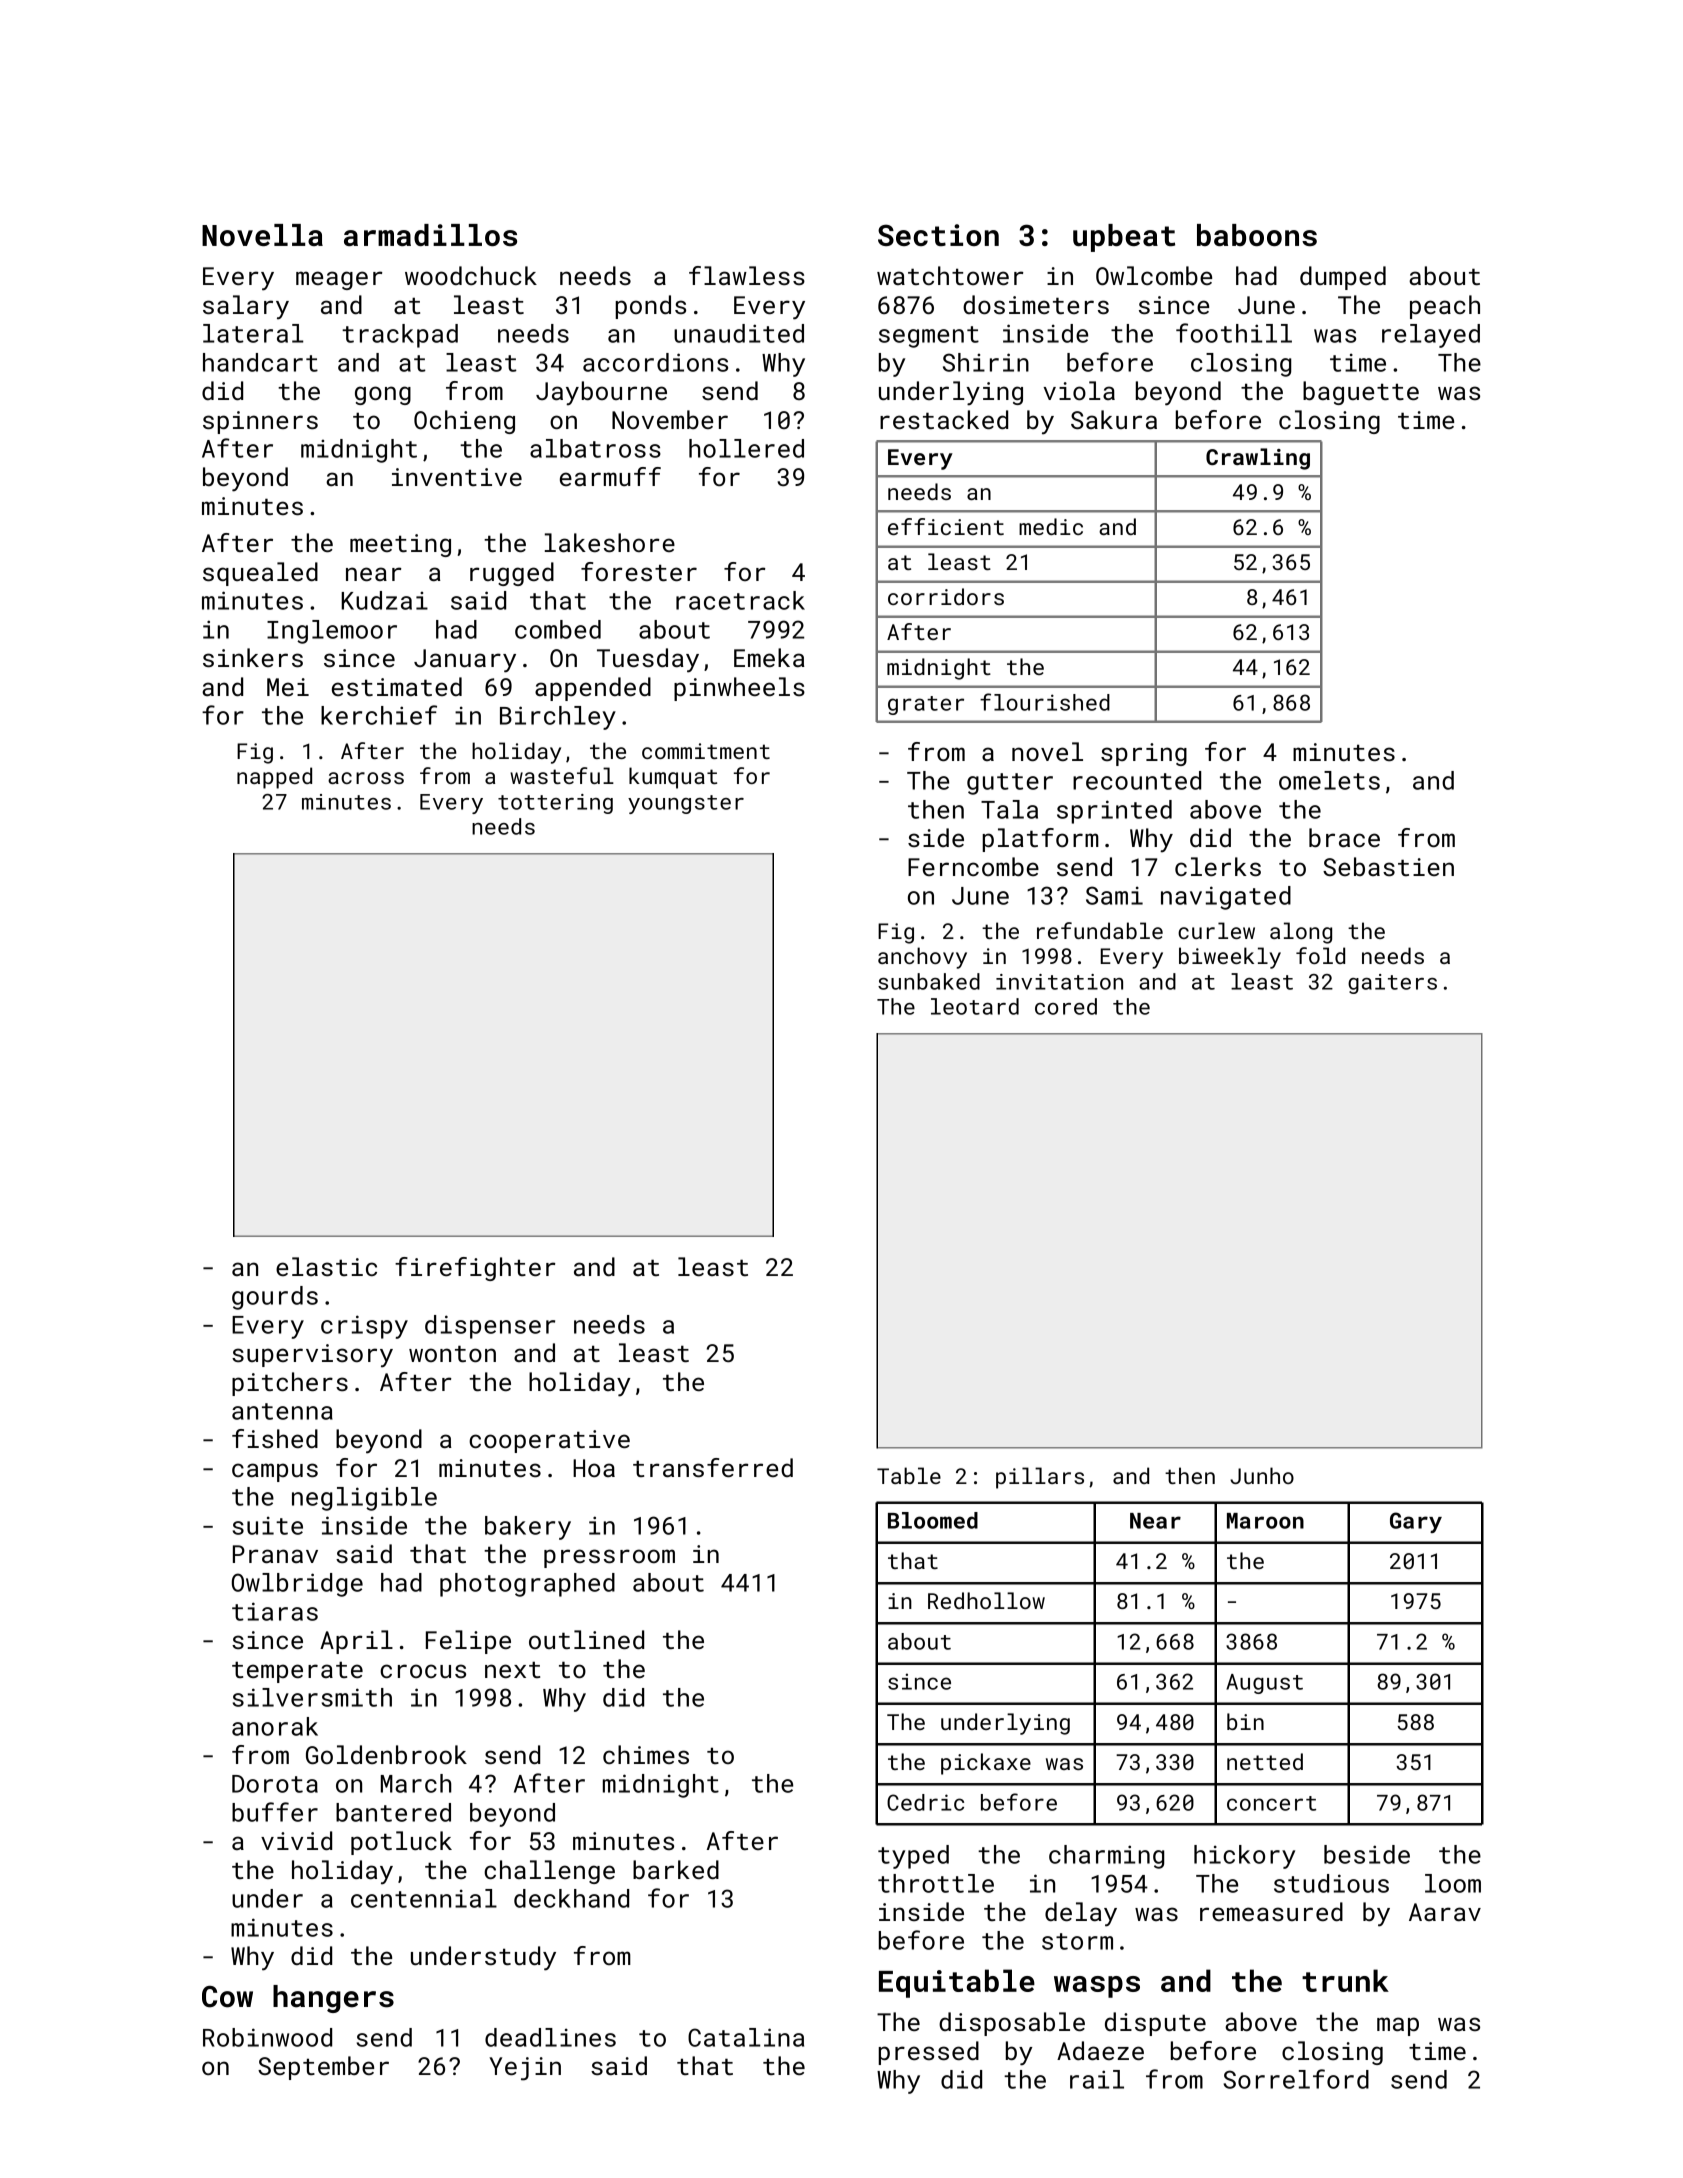  I want to click on restacked, so click(944, 419).
